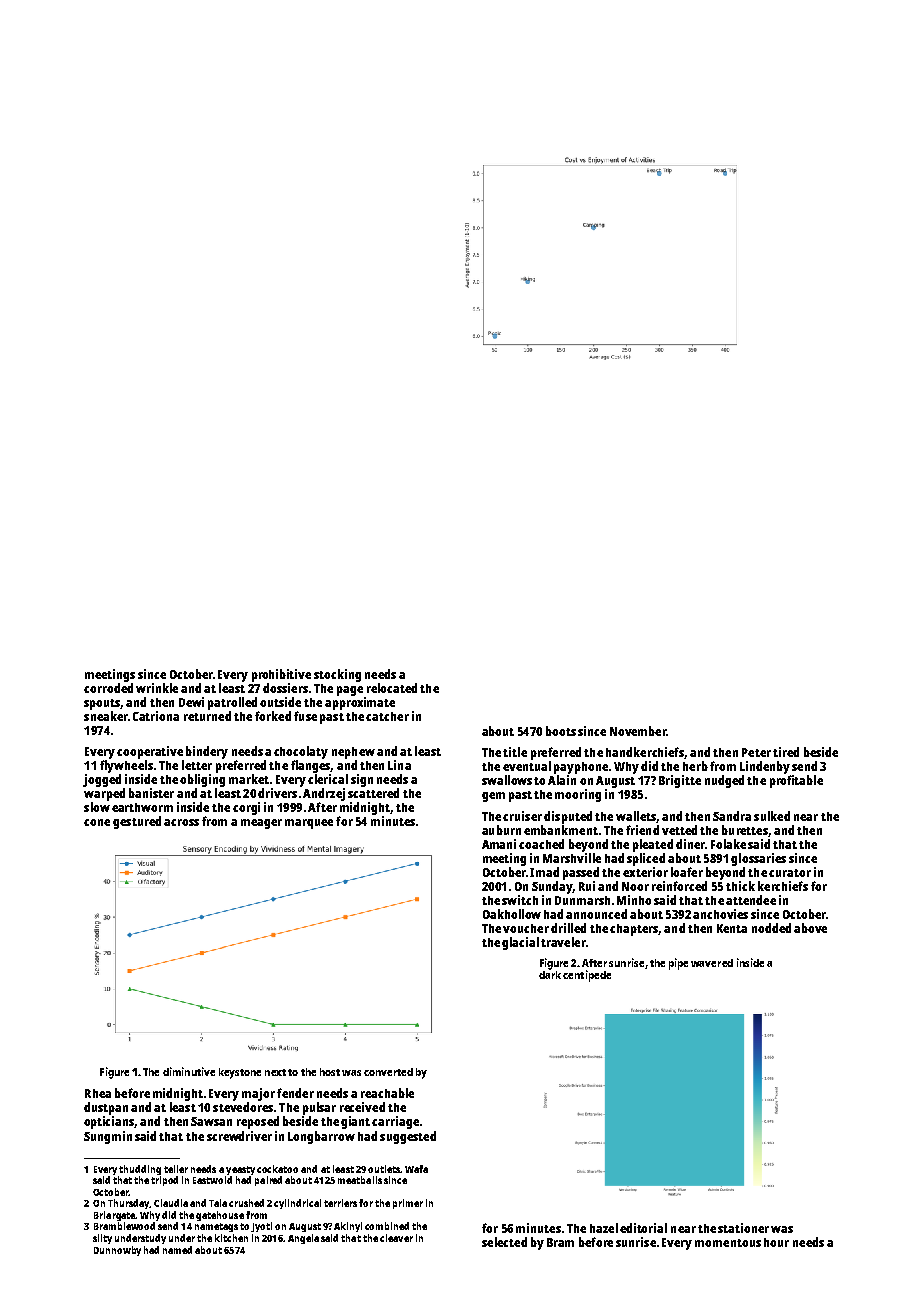 Image resolution: width=924 pixels, height=1308 pixels. I want to click on pipe, so click(678, 964).
